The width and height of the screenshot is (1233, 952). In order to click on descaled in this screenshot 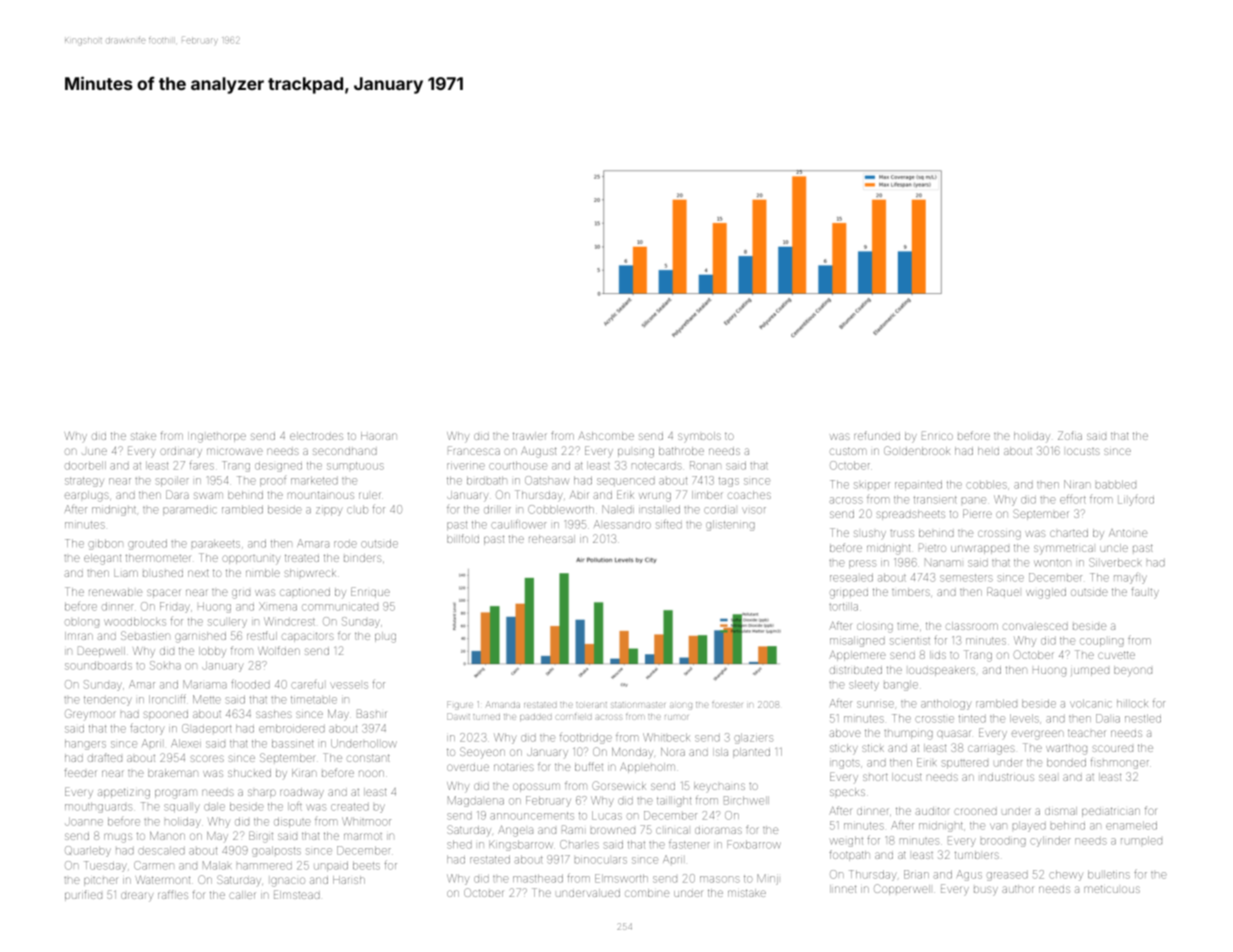, I will do `click(161, 850)`.
